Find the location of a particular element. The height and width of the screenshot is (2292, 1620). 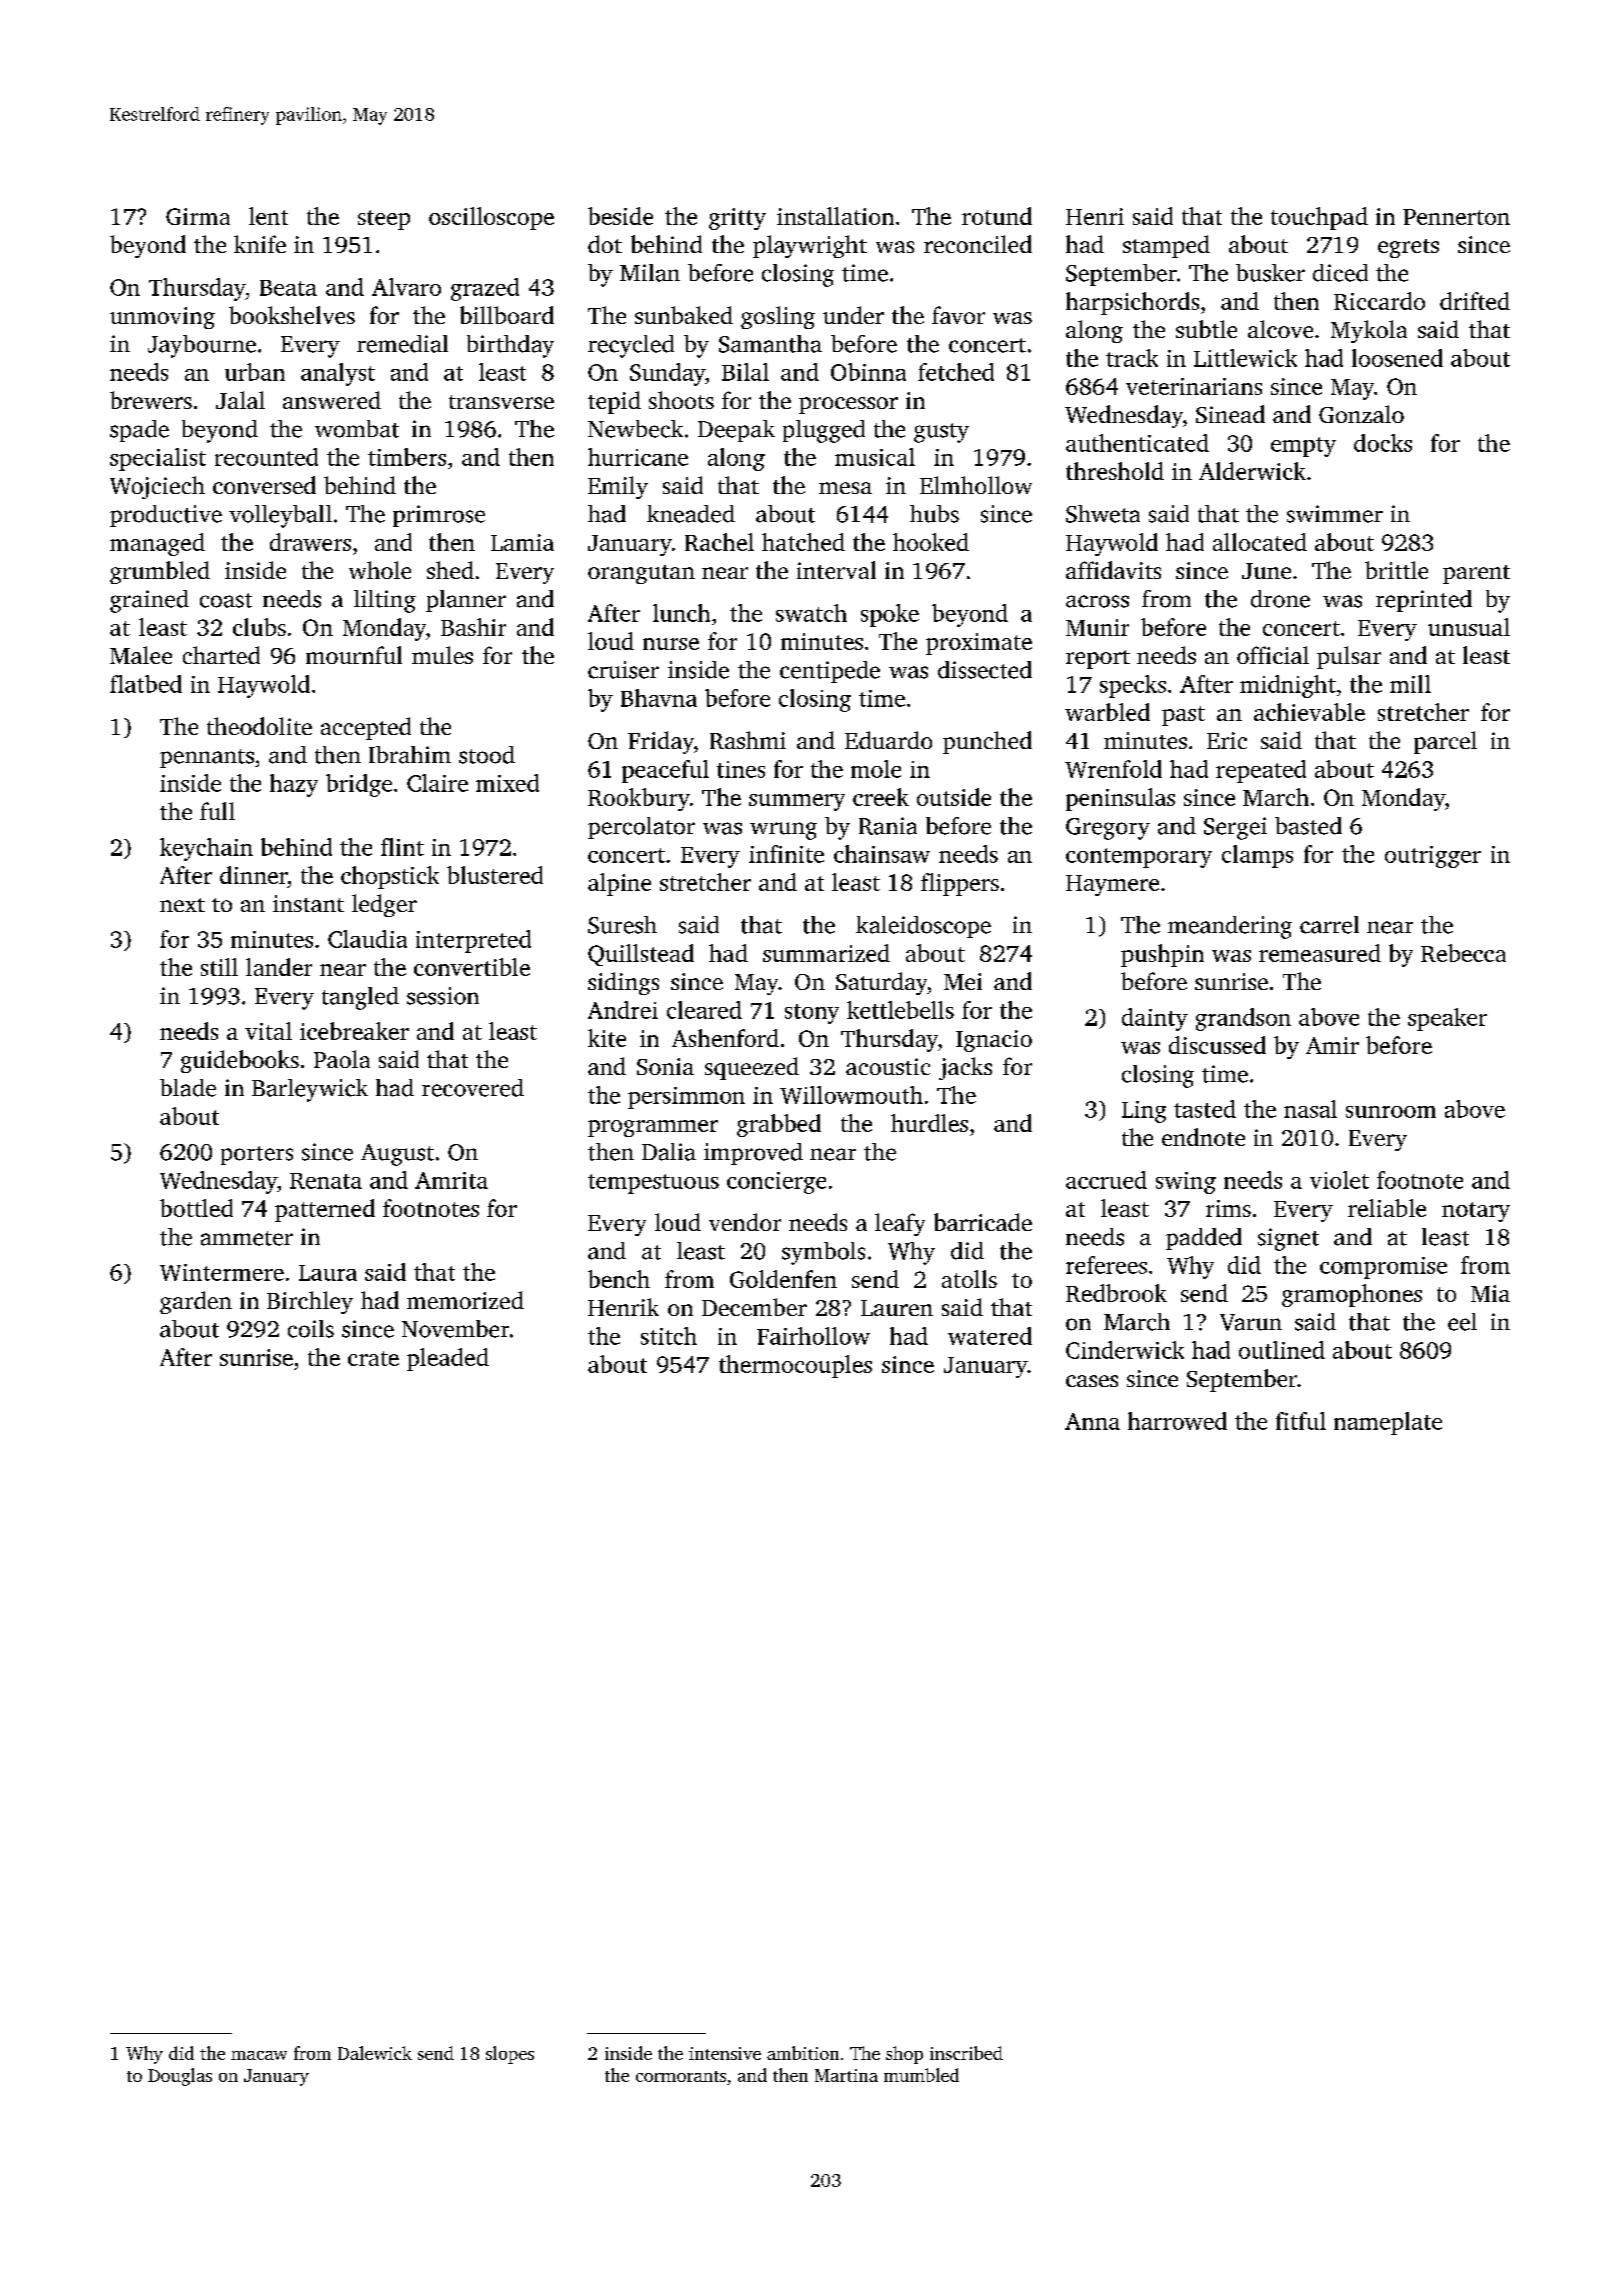

specialist is located at coordinates (158, 459).
